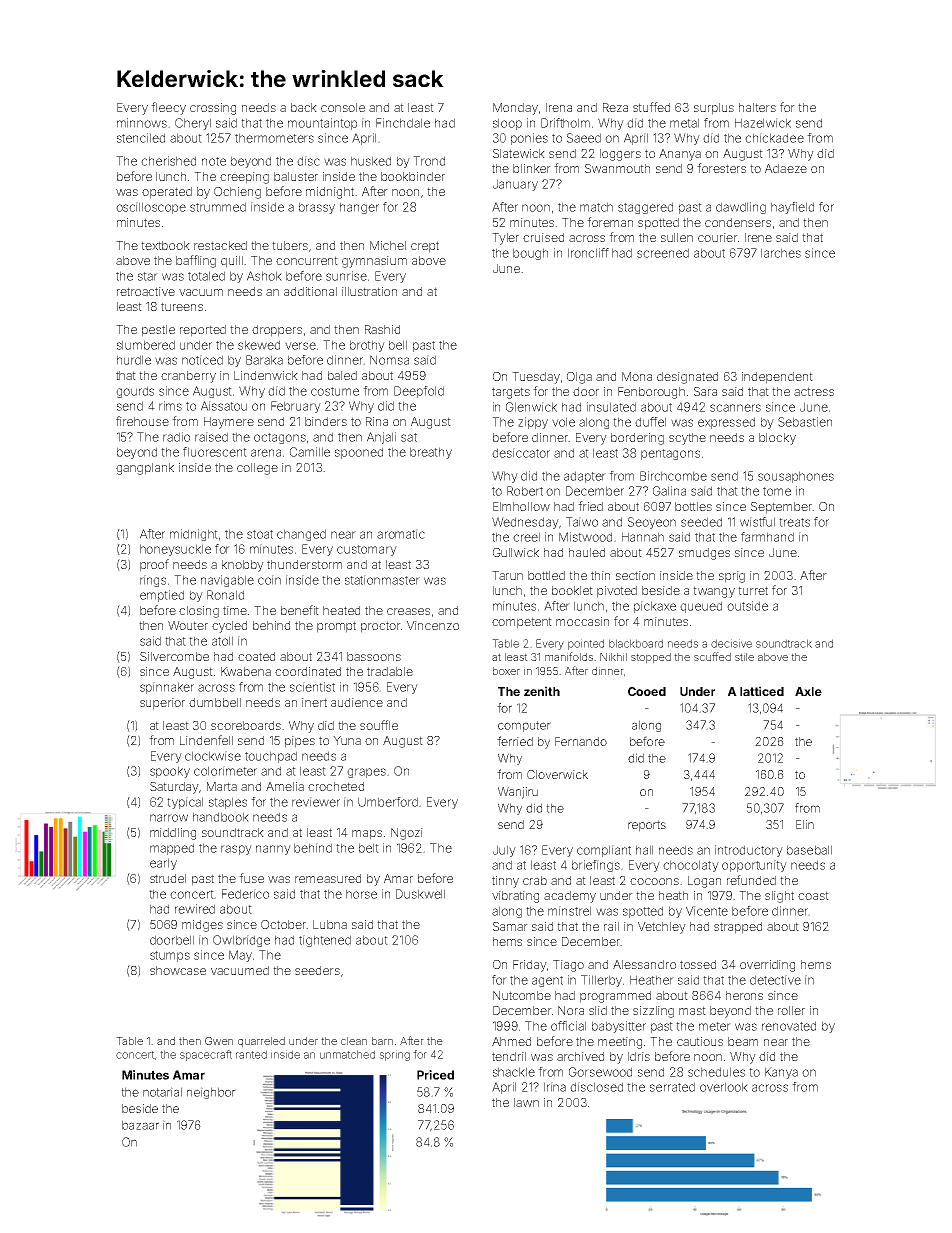  I want to click on Lindenwick, so click(266, 375).
